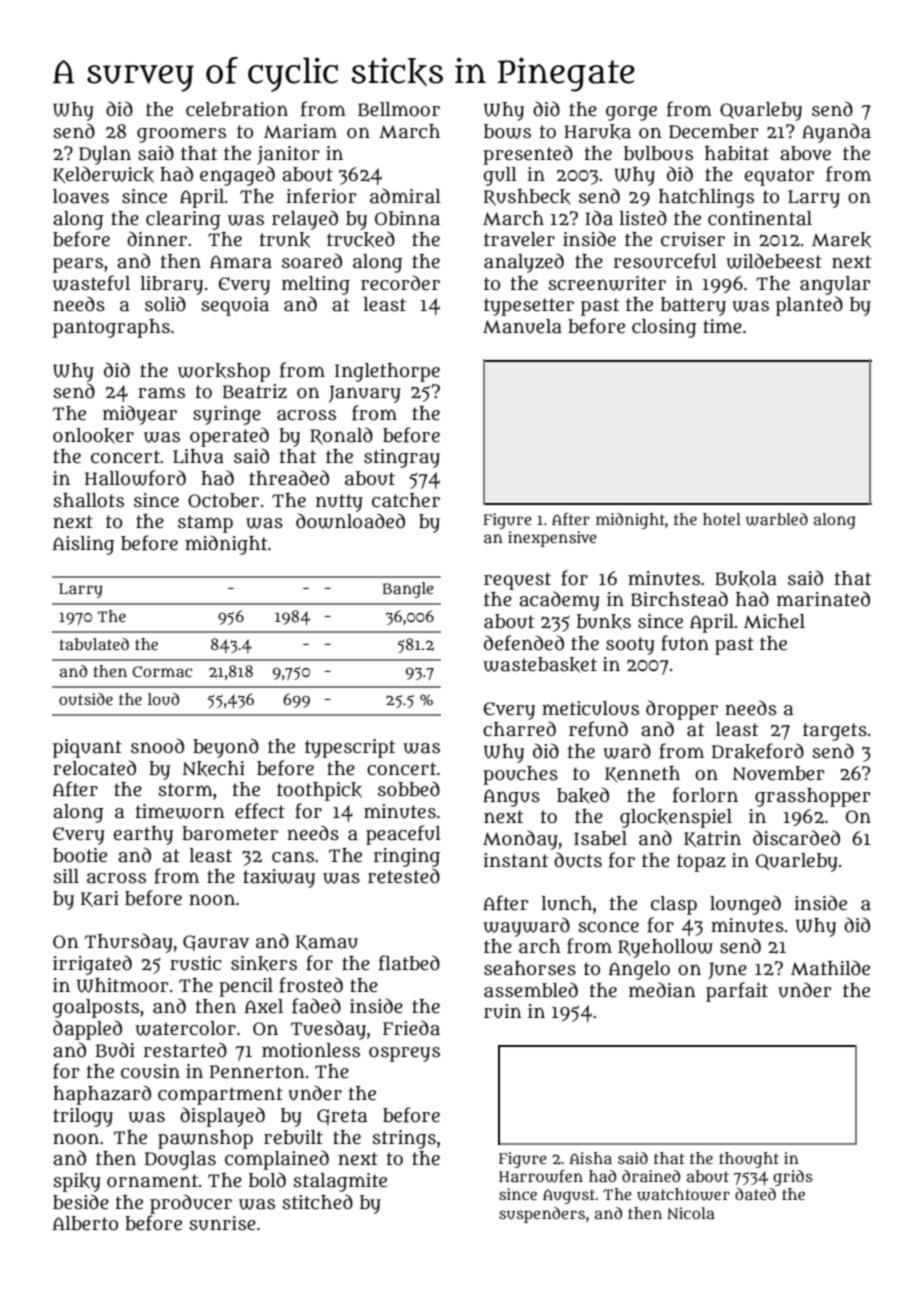 The width and height of the screenshot is (924, 1314). I want to click on Ayanda, so click(836, 133).
